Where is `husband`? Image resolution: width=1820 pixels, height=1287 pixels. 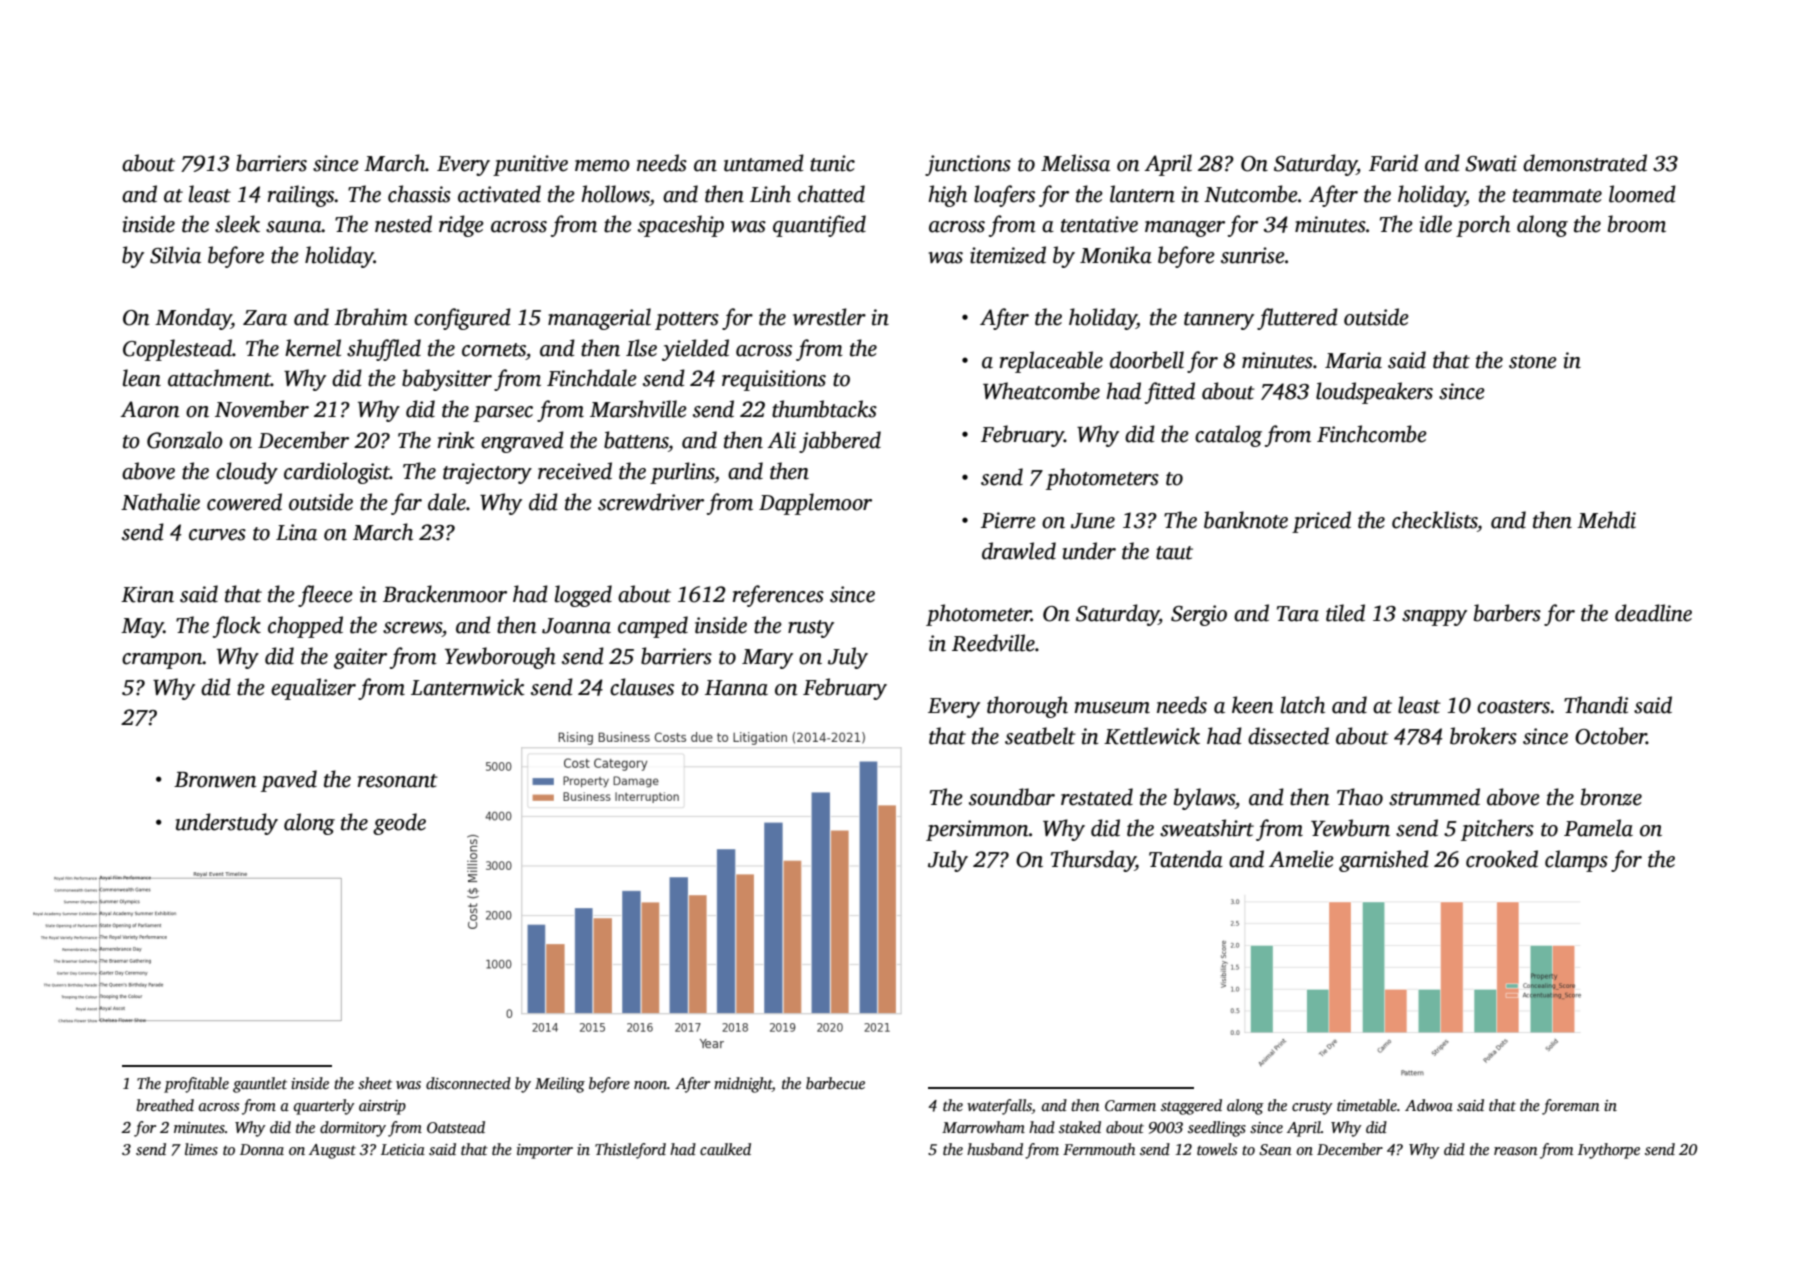 husband is located at coordinates (995, 1149).
